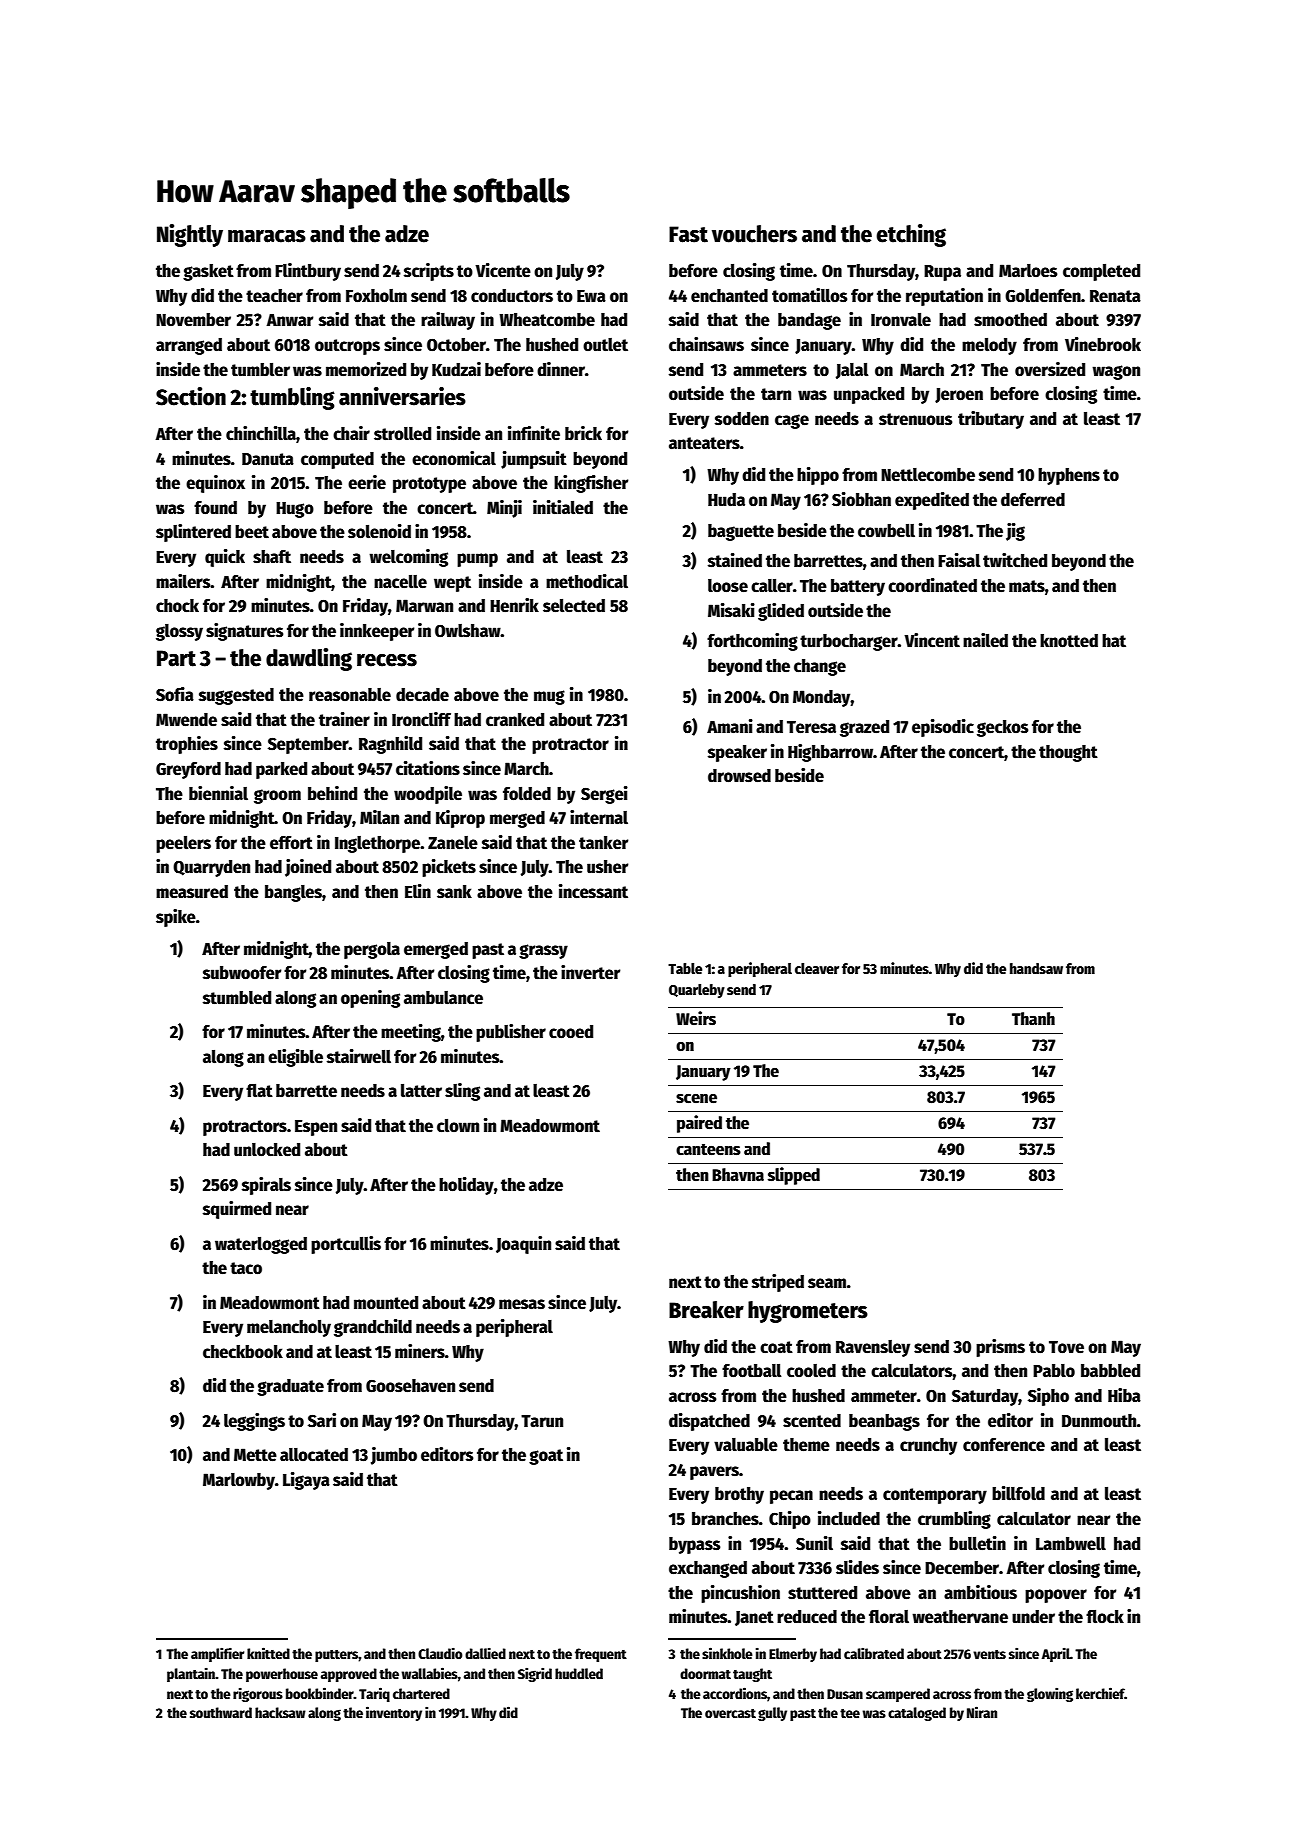 This page has width=1297, height=1835. What do you see at coordinates (254, 1422) in the page?
I see `leggings` at bounding box center [254, 1422].
